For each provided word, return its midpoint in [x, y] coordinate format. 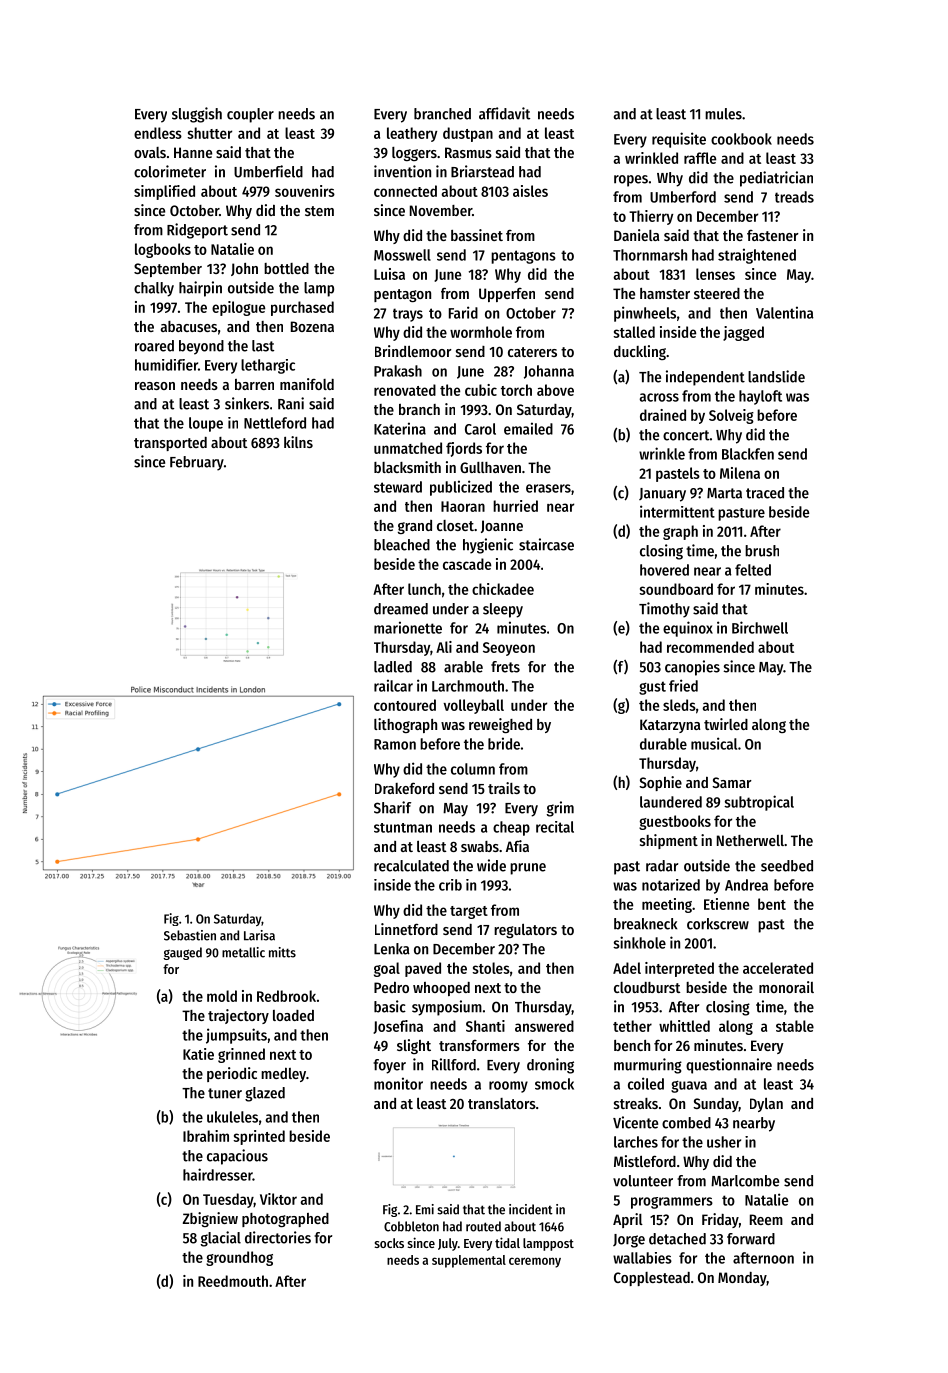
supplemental [469, 1261]
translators [502, 1103]
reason [155, 386]
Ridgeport [197, 231]
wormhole [481, 332]
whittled [684, 1026]
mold [222, 996]
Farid [463, 312]
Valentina [785, 312]
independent [705, 378]
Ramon [395, 744]
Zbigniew [210, 1219]
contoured [405, 705]
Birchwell [760, 627]
